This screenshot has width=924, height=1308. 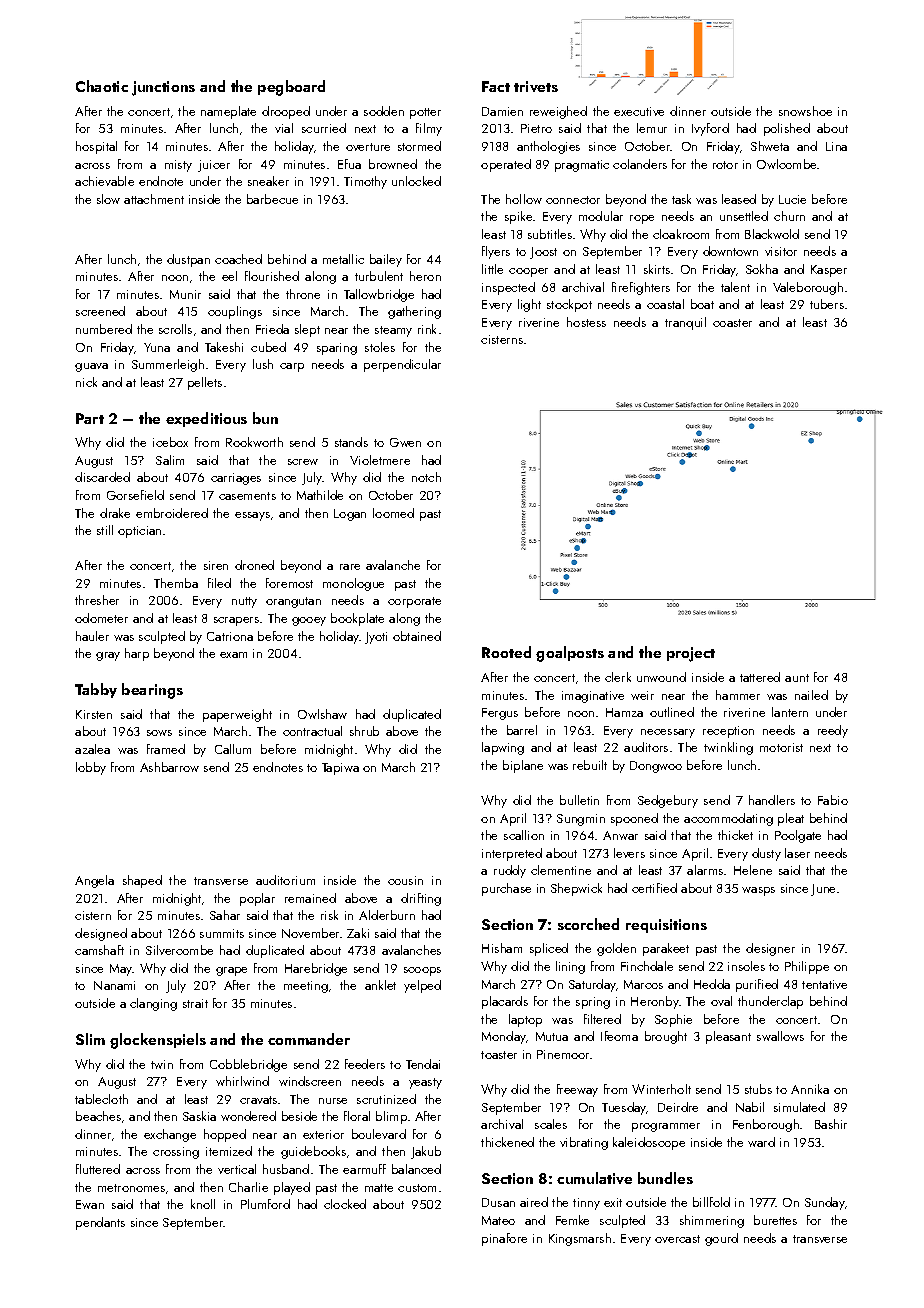 I want to click on Pietro, so click(x=536, y=128).
